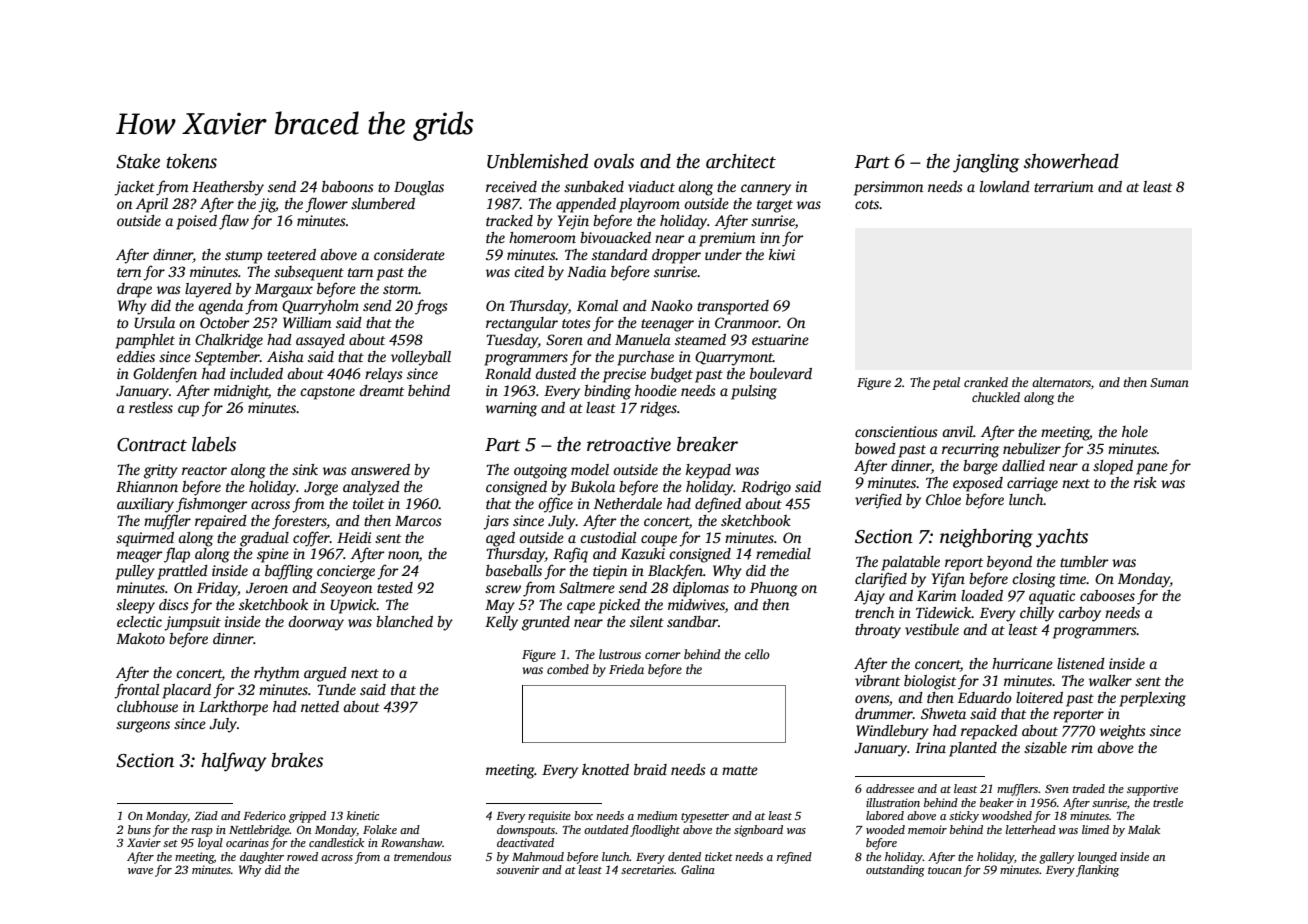 The width and height of the screenshot is (1308, 924). What do you see at coordinates (741, 161) in the screenshot?
I see `architect` at bounding box center [741, 161].
